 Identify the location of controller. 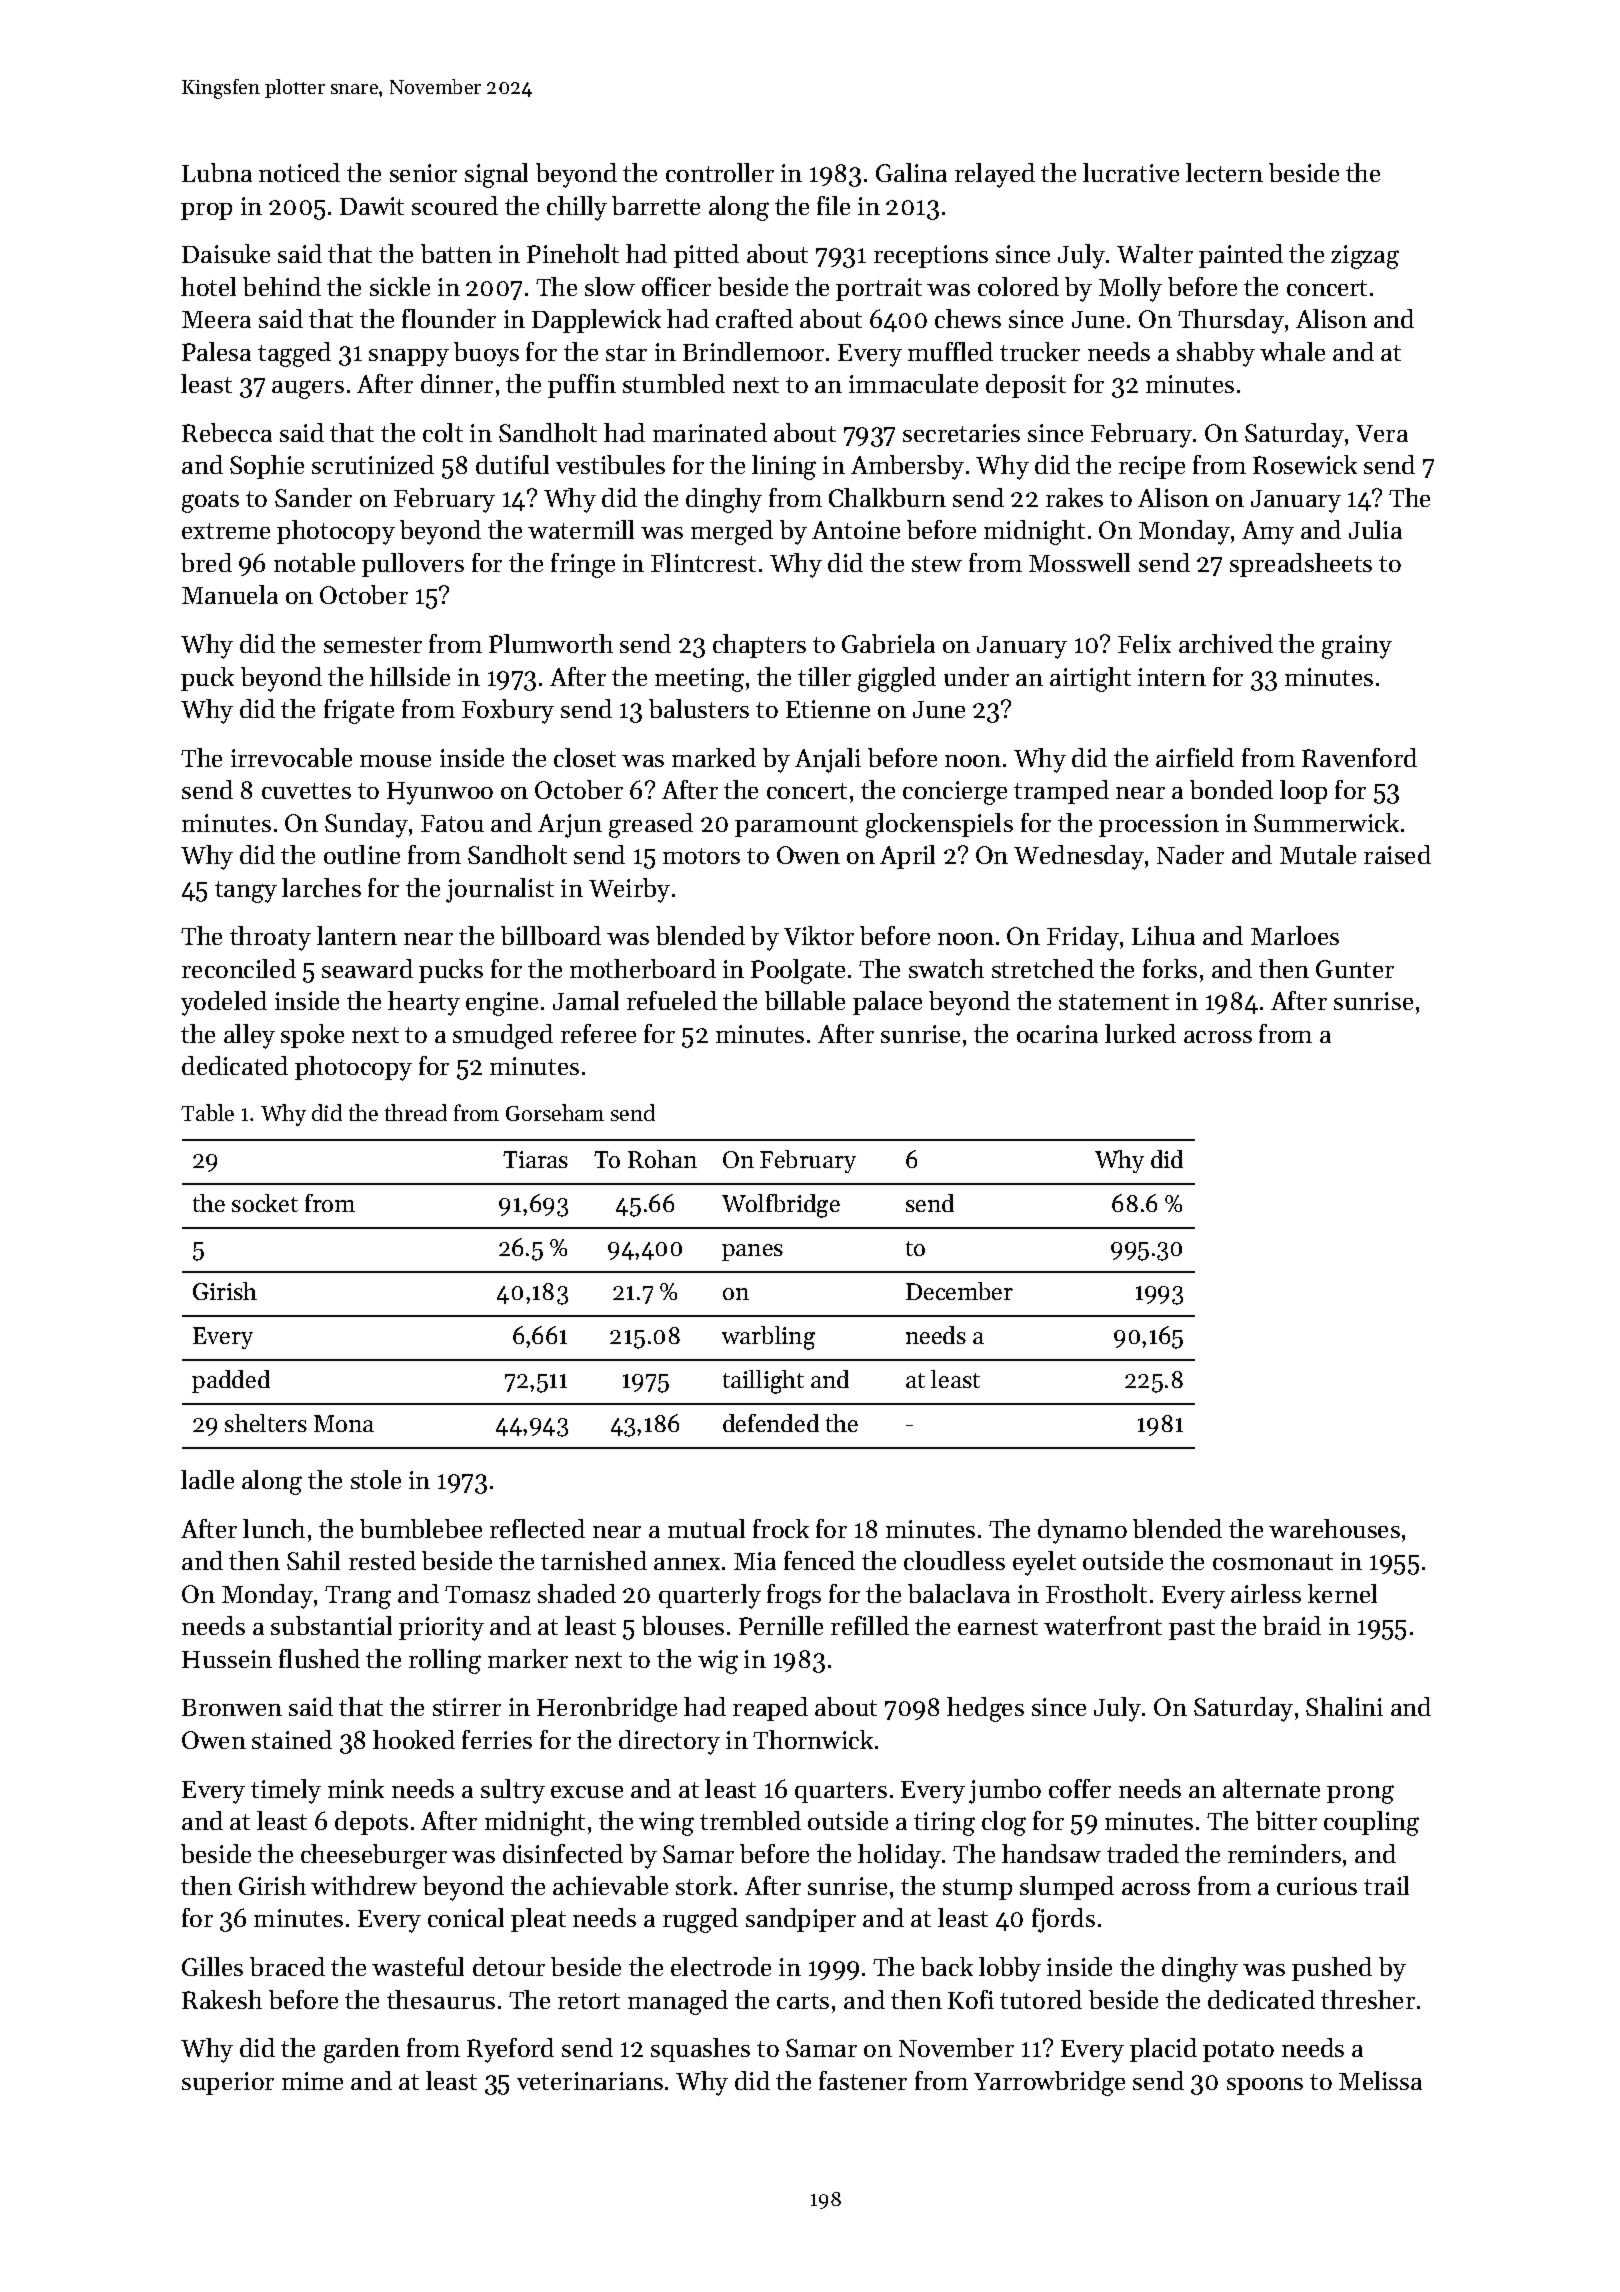
(720, 172).
